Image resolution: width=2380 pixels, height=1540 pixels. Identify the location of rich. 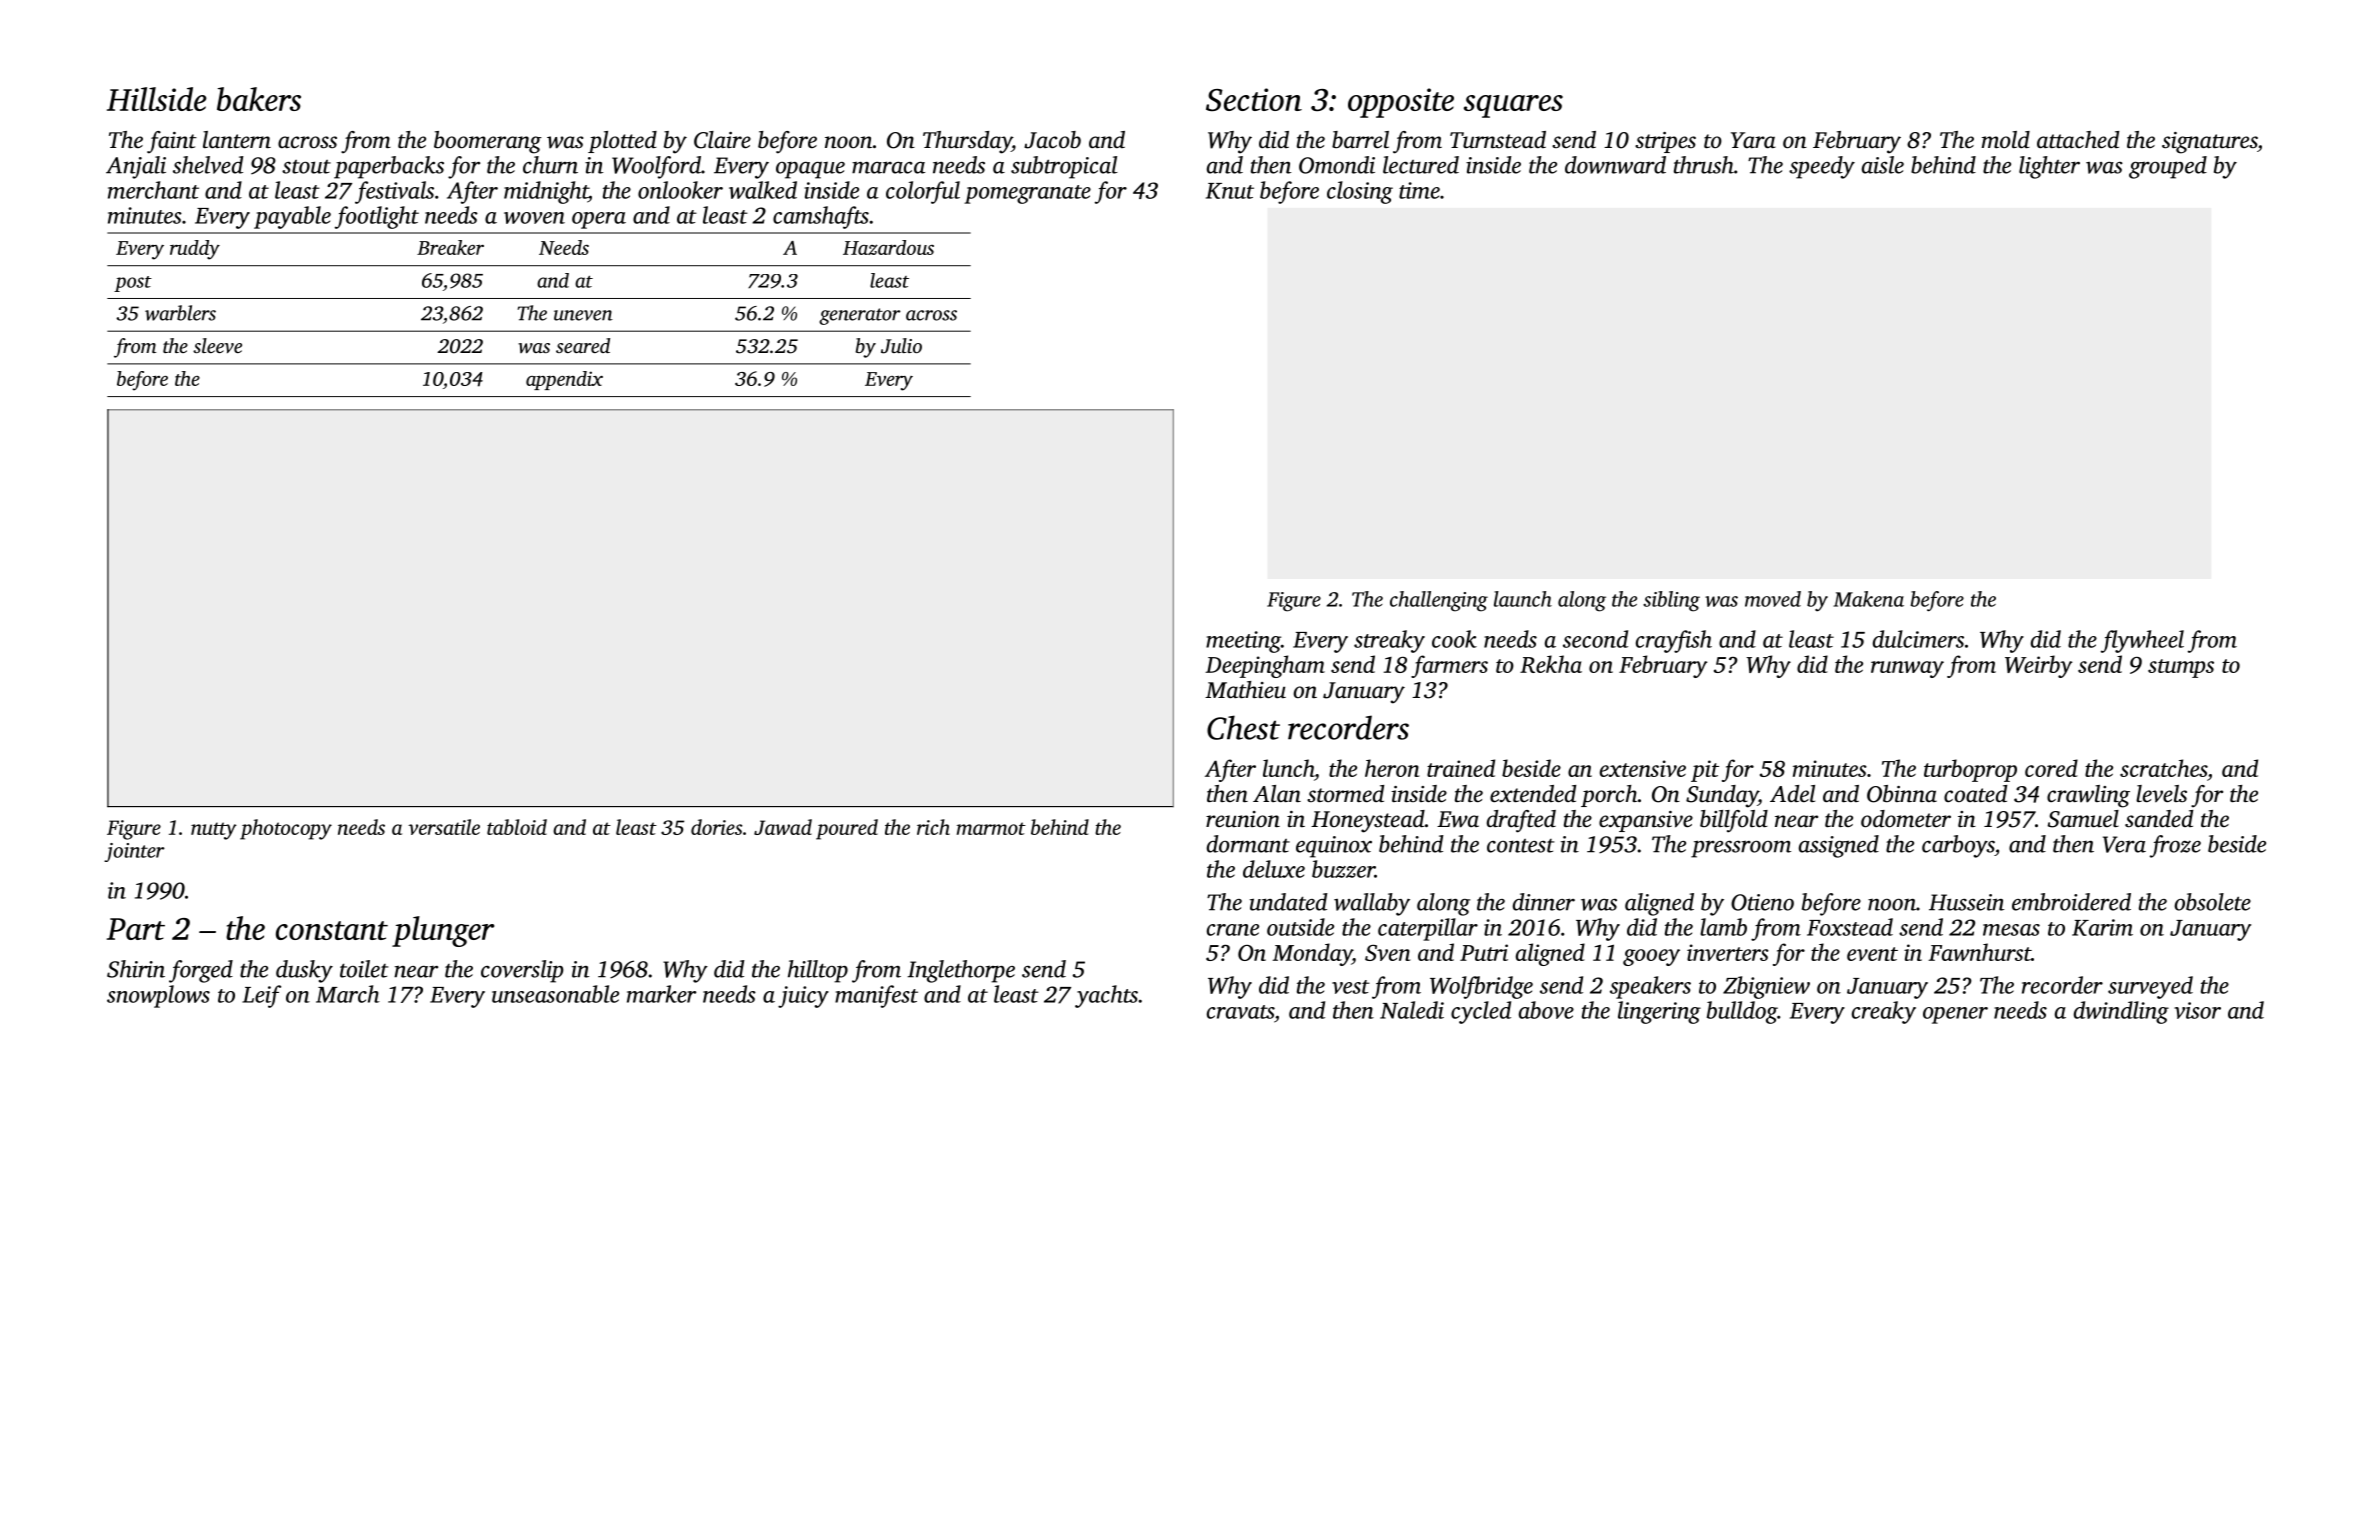
(933, 827).
